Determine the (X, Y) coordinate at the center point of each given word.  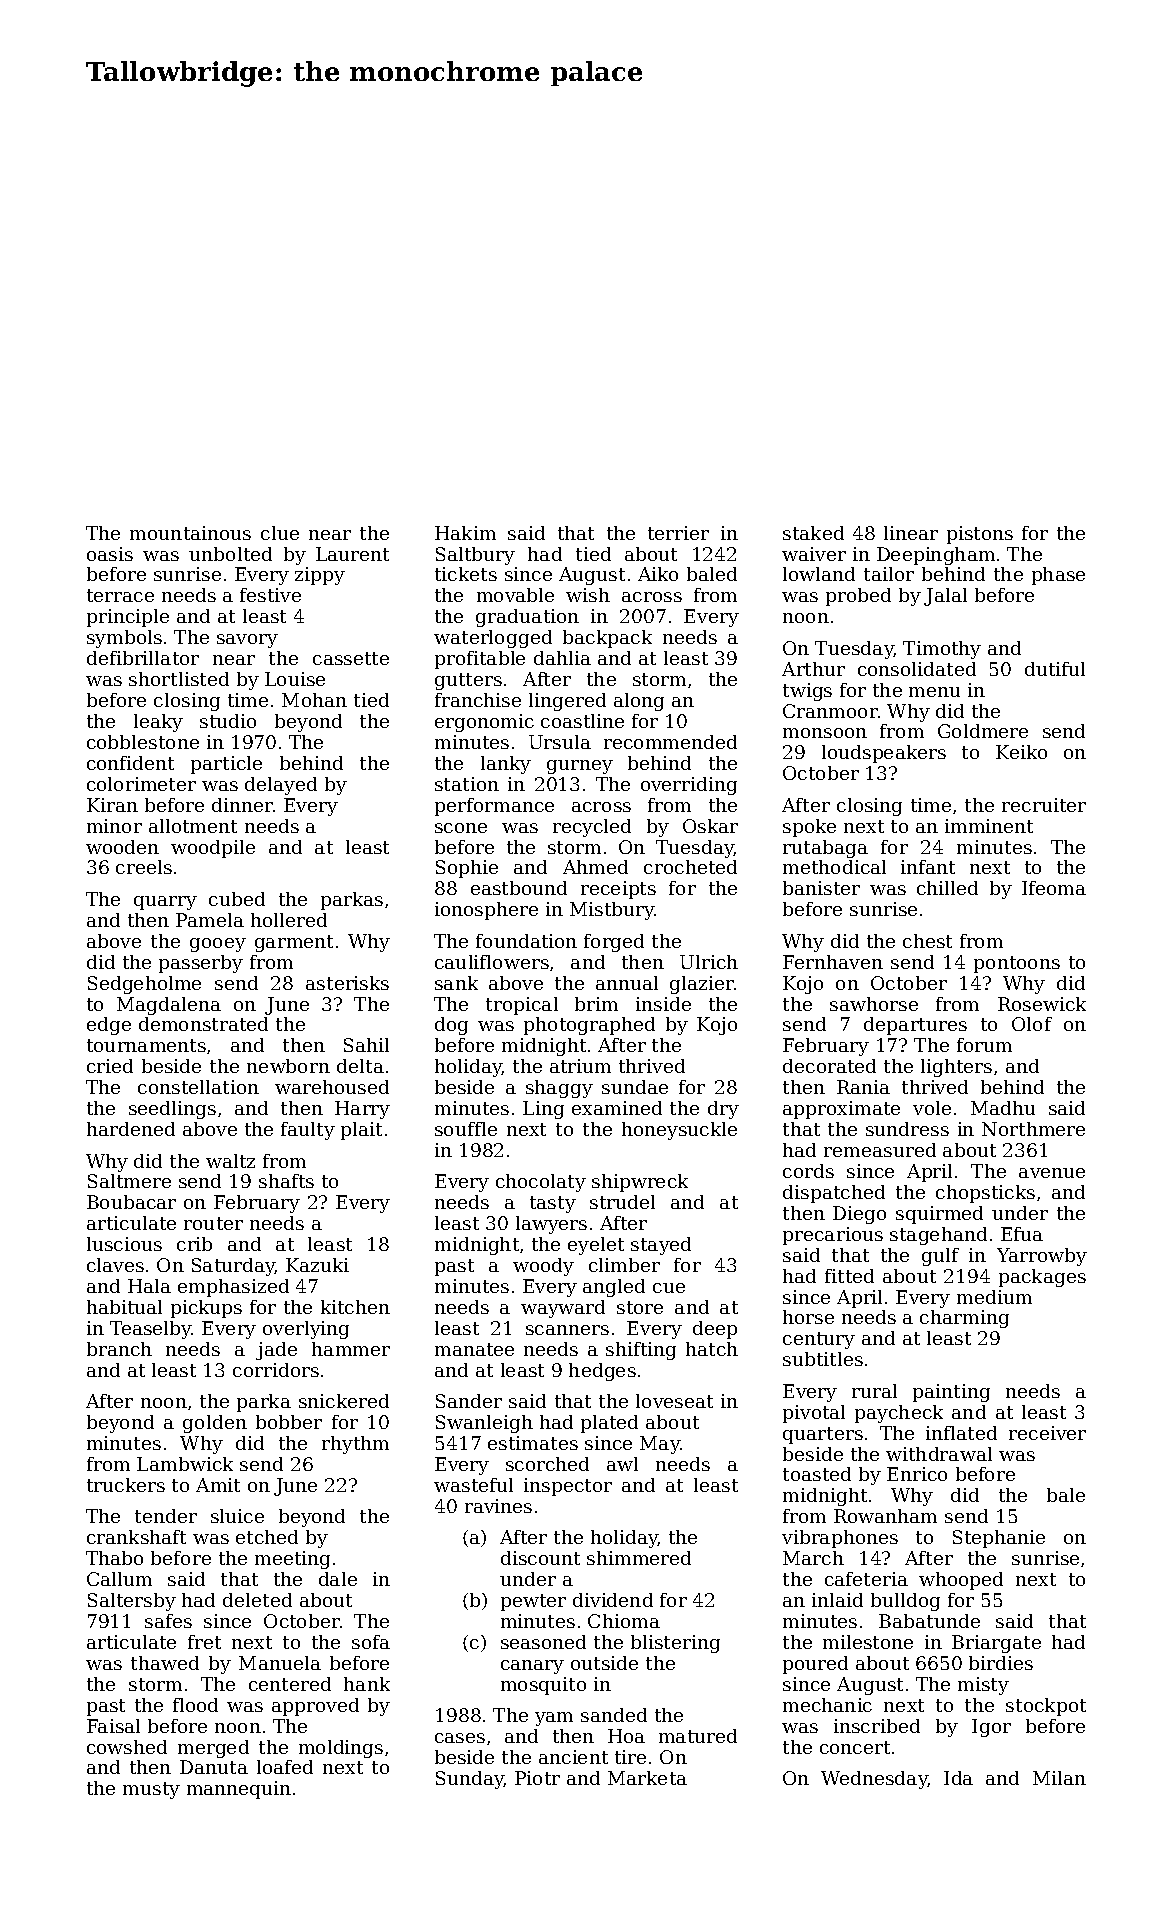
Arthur (813, 669)
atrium (580, 1066)
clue (280, 533)
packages (1042, 1278)
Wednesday (874, 1780)
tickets (466, 574)
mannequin (239, 1790)
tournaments (146, 1045)
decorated (829, 1066)
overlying (306, 1330)
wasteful (473, 1485)
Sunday (470, 1780)
